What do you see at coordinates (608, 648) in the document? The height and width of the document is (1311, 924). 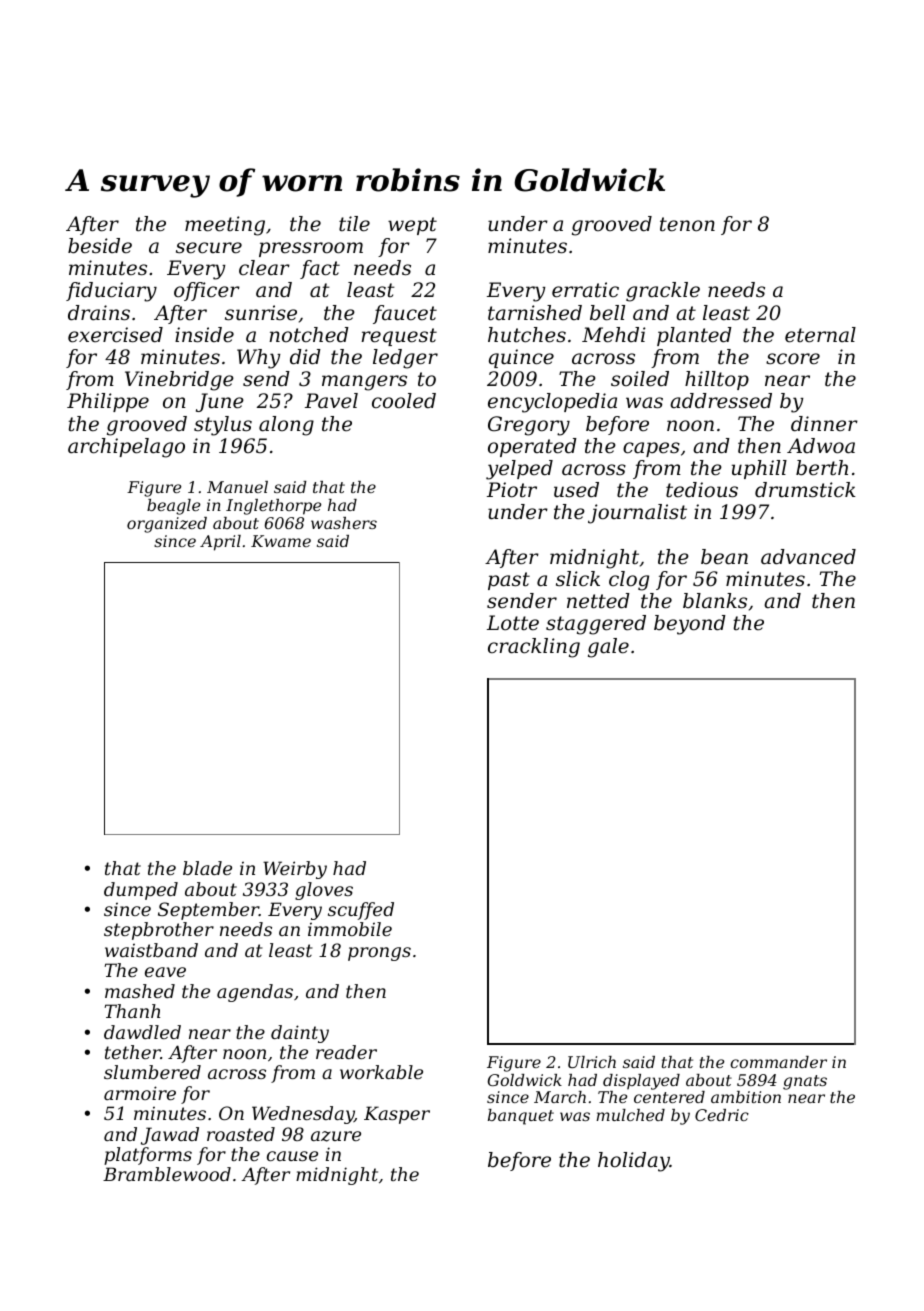 I see `gale` at bounding box center [608, 648].
